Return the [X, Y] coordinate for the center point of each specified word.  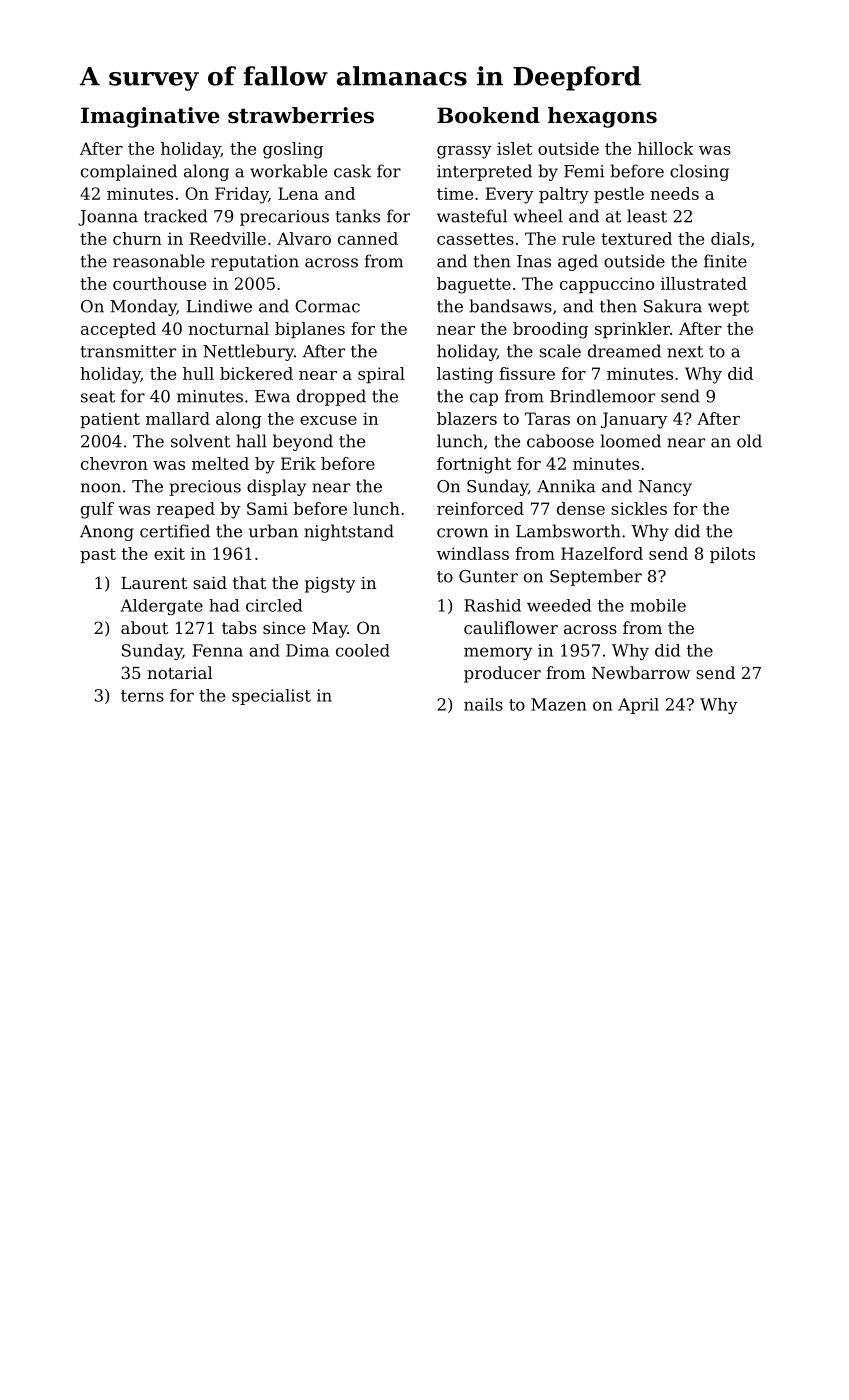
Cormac [327, 306]
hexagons [602, 117]
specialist [271, 697]
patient [110, 420]
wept [728, 308]
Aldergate [161, 607]
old [749, 441]
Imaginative [150, 117]
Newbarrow [641, 672]
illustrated [704, 283]
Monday [143, 307]
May [329, 630]
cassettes [475, 239]
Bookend [488, 115]
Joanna [108, 218]
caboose [560, 441]
